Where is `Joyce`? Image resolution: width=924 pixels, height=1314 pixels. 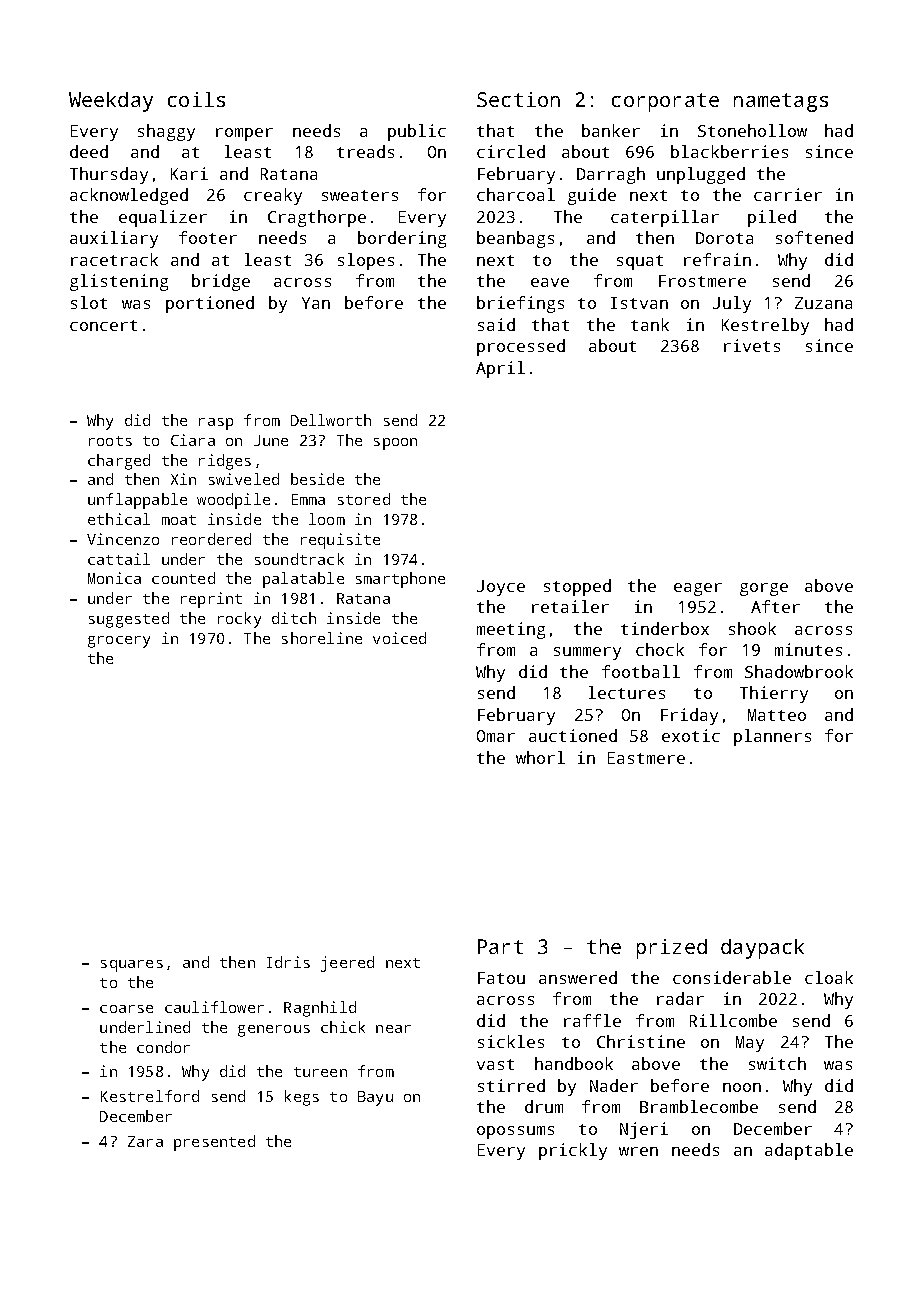
Joyce is located at coordinates (501, 588).
